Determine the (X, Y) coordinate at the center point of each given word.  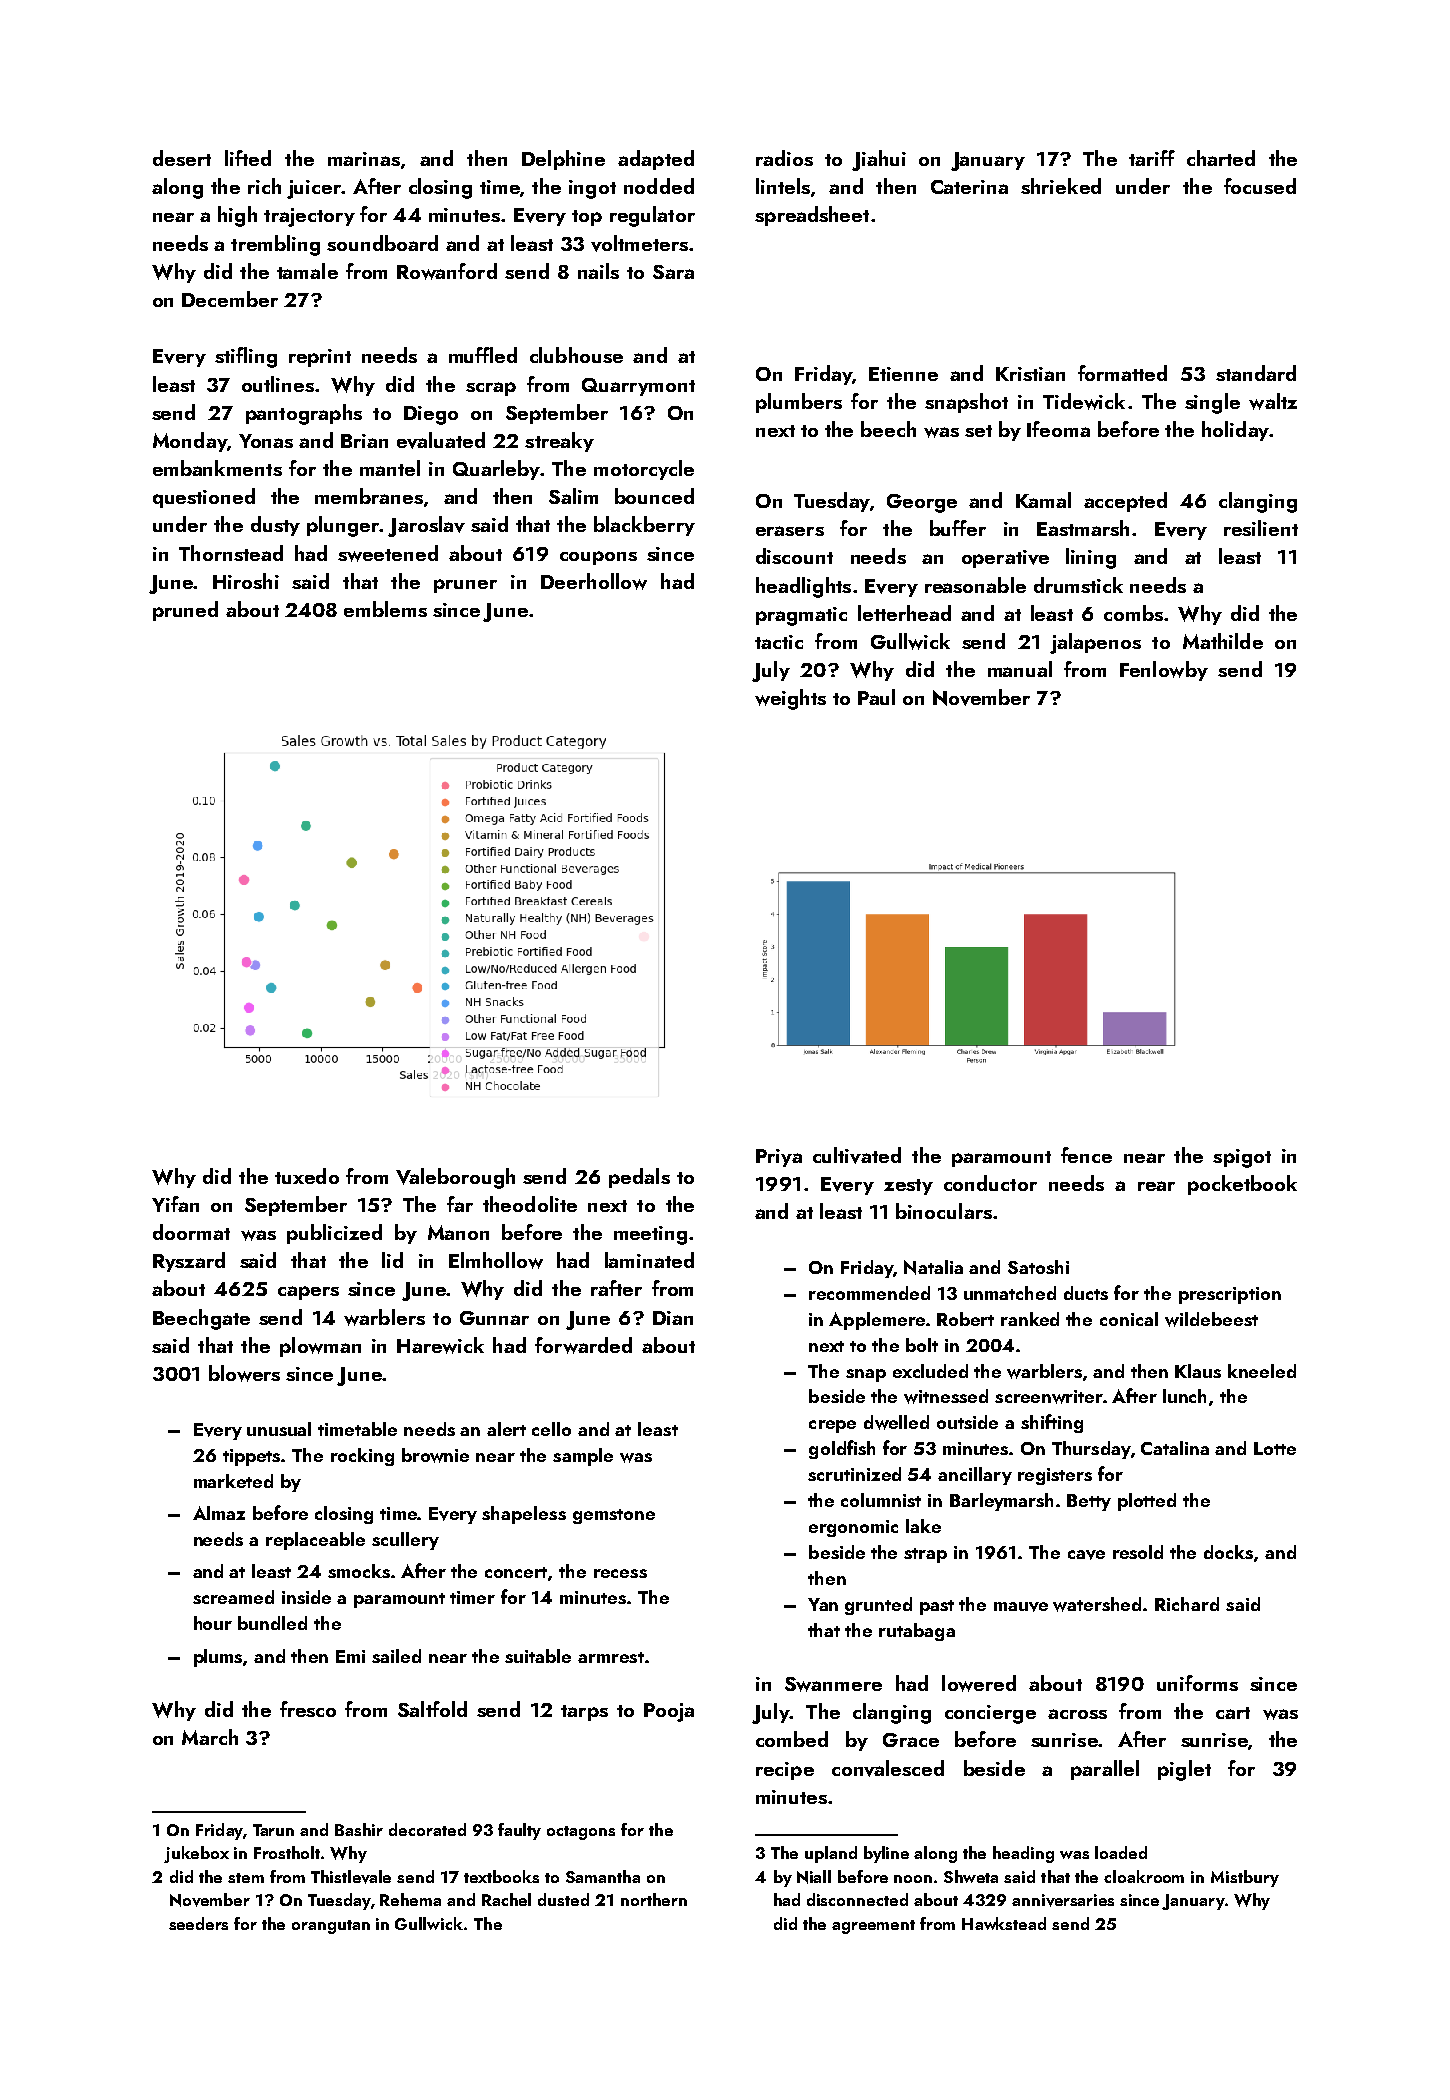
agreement (873, 1927)
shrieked (1061, 186)
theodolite (530, 1204)
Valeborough (455, 1178)
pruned (185, 611)
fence (1086, 1155)
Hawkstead (1004, 1923)
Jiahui (879, 160)
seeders (198, 1923)
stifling (246, 357)
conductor (990, 1183)
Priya (779, 1158)
